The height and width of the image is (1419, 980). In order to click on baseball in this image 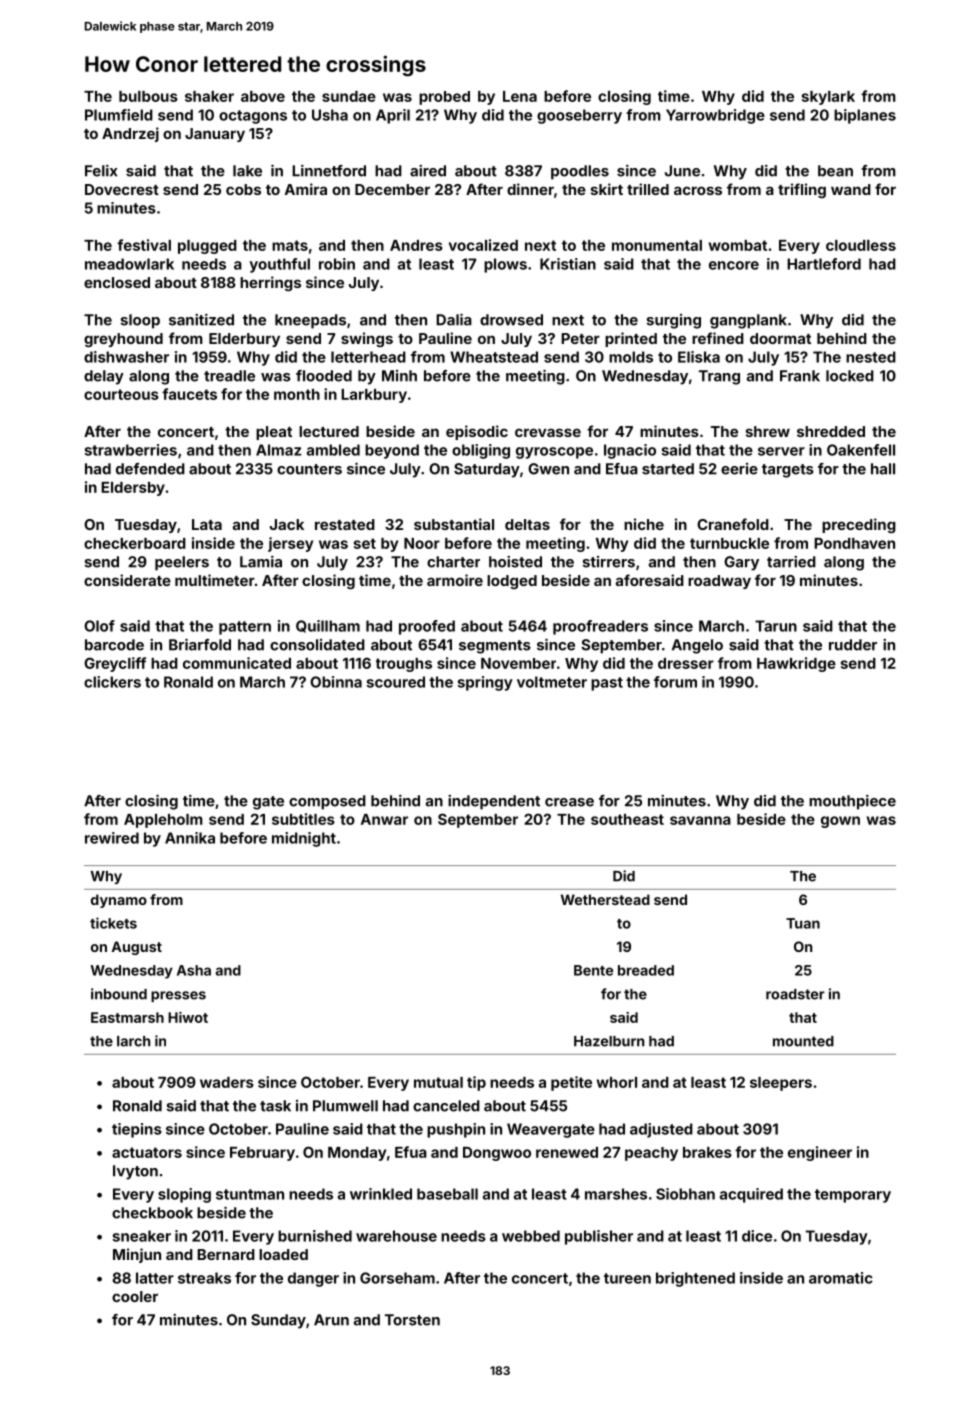, I will do `click(447, 1194)`.
